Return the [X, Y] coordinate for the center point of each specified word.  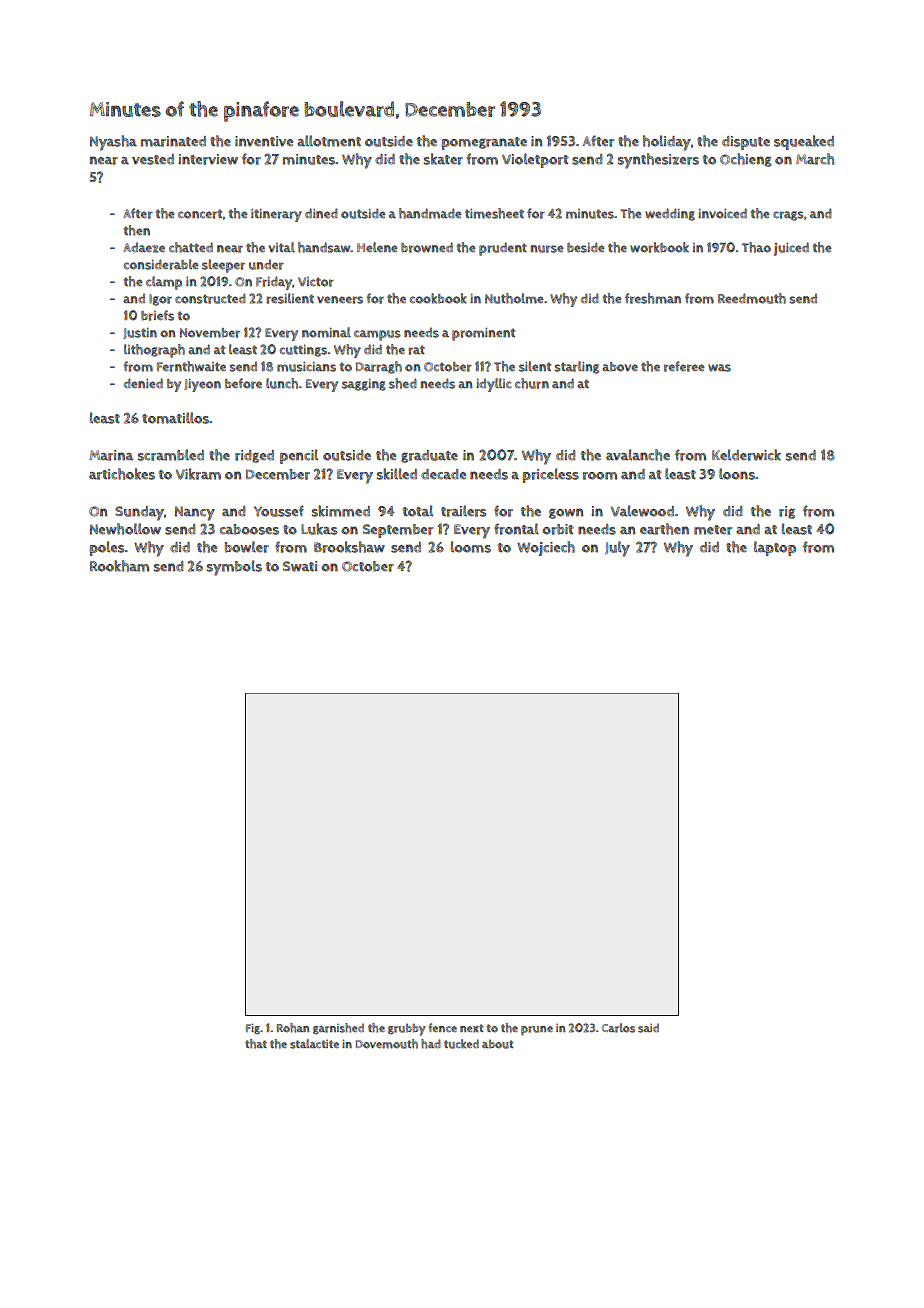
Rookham [119, 566]
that [256, 1044]
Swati [300, 566]
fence [443, 1027]
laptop [775, 548]
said [648, 1028]
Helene [377, 247]
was [719, 368]
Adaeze [144, 247]
